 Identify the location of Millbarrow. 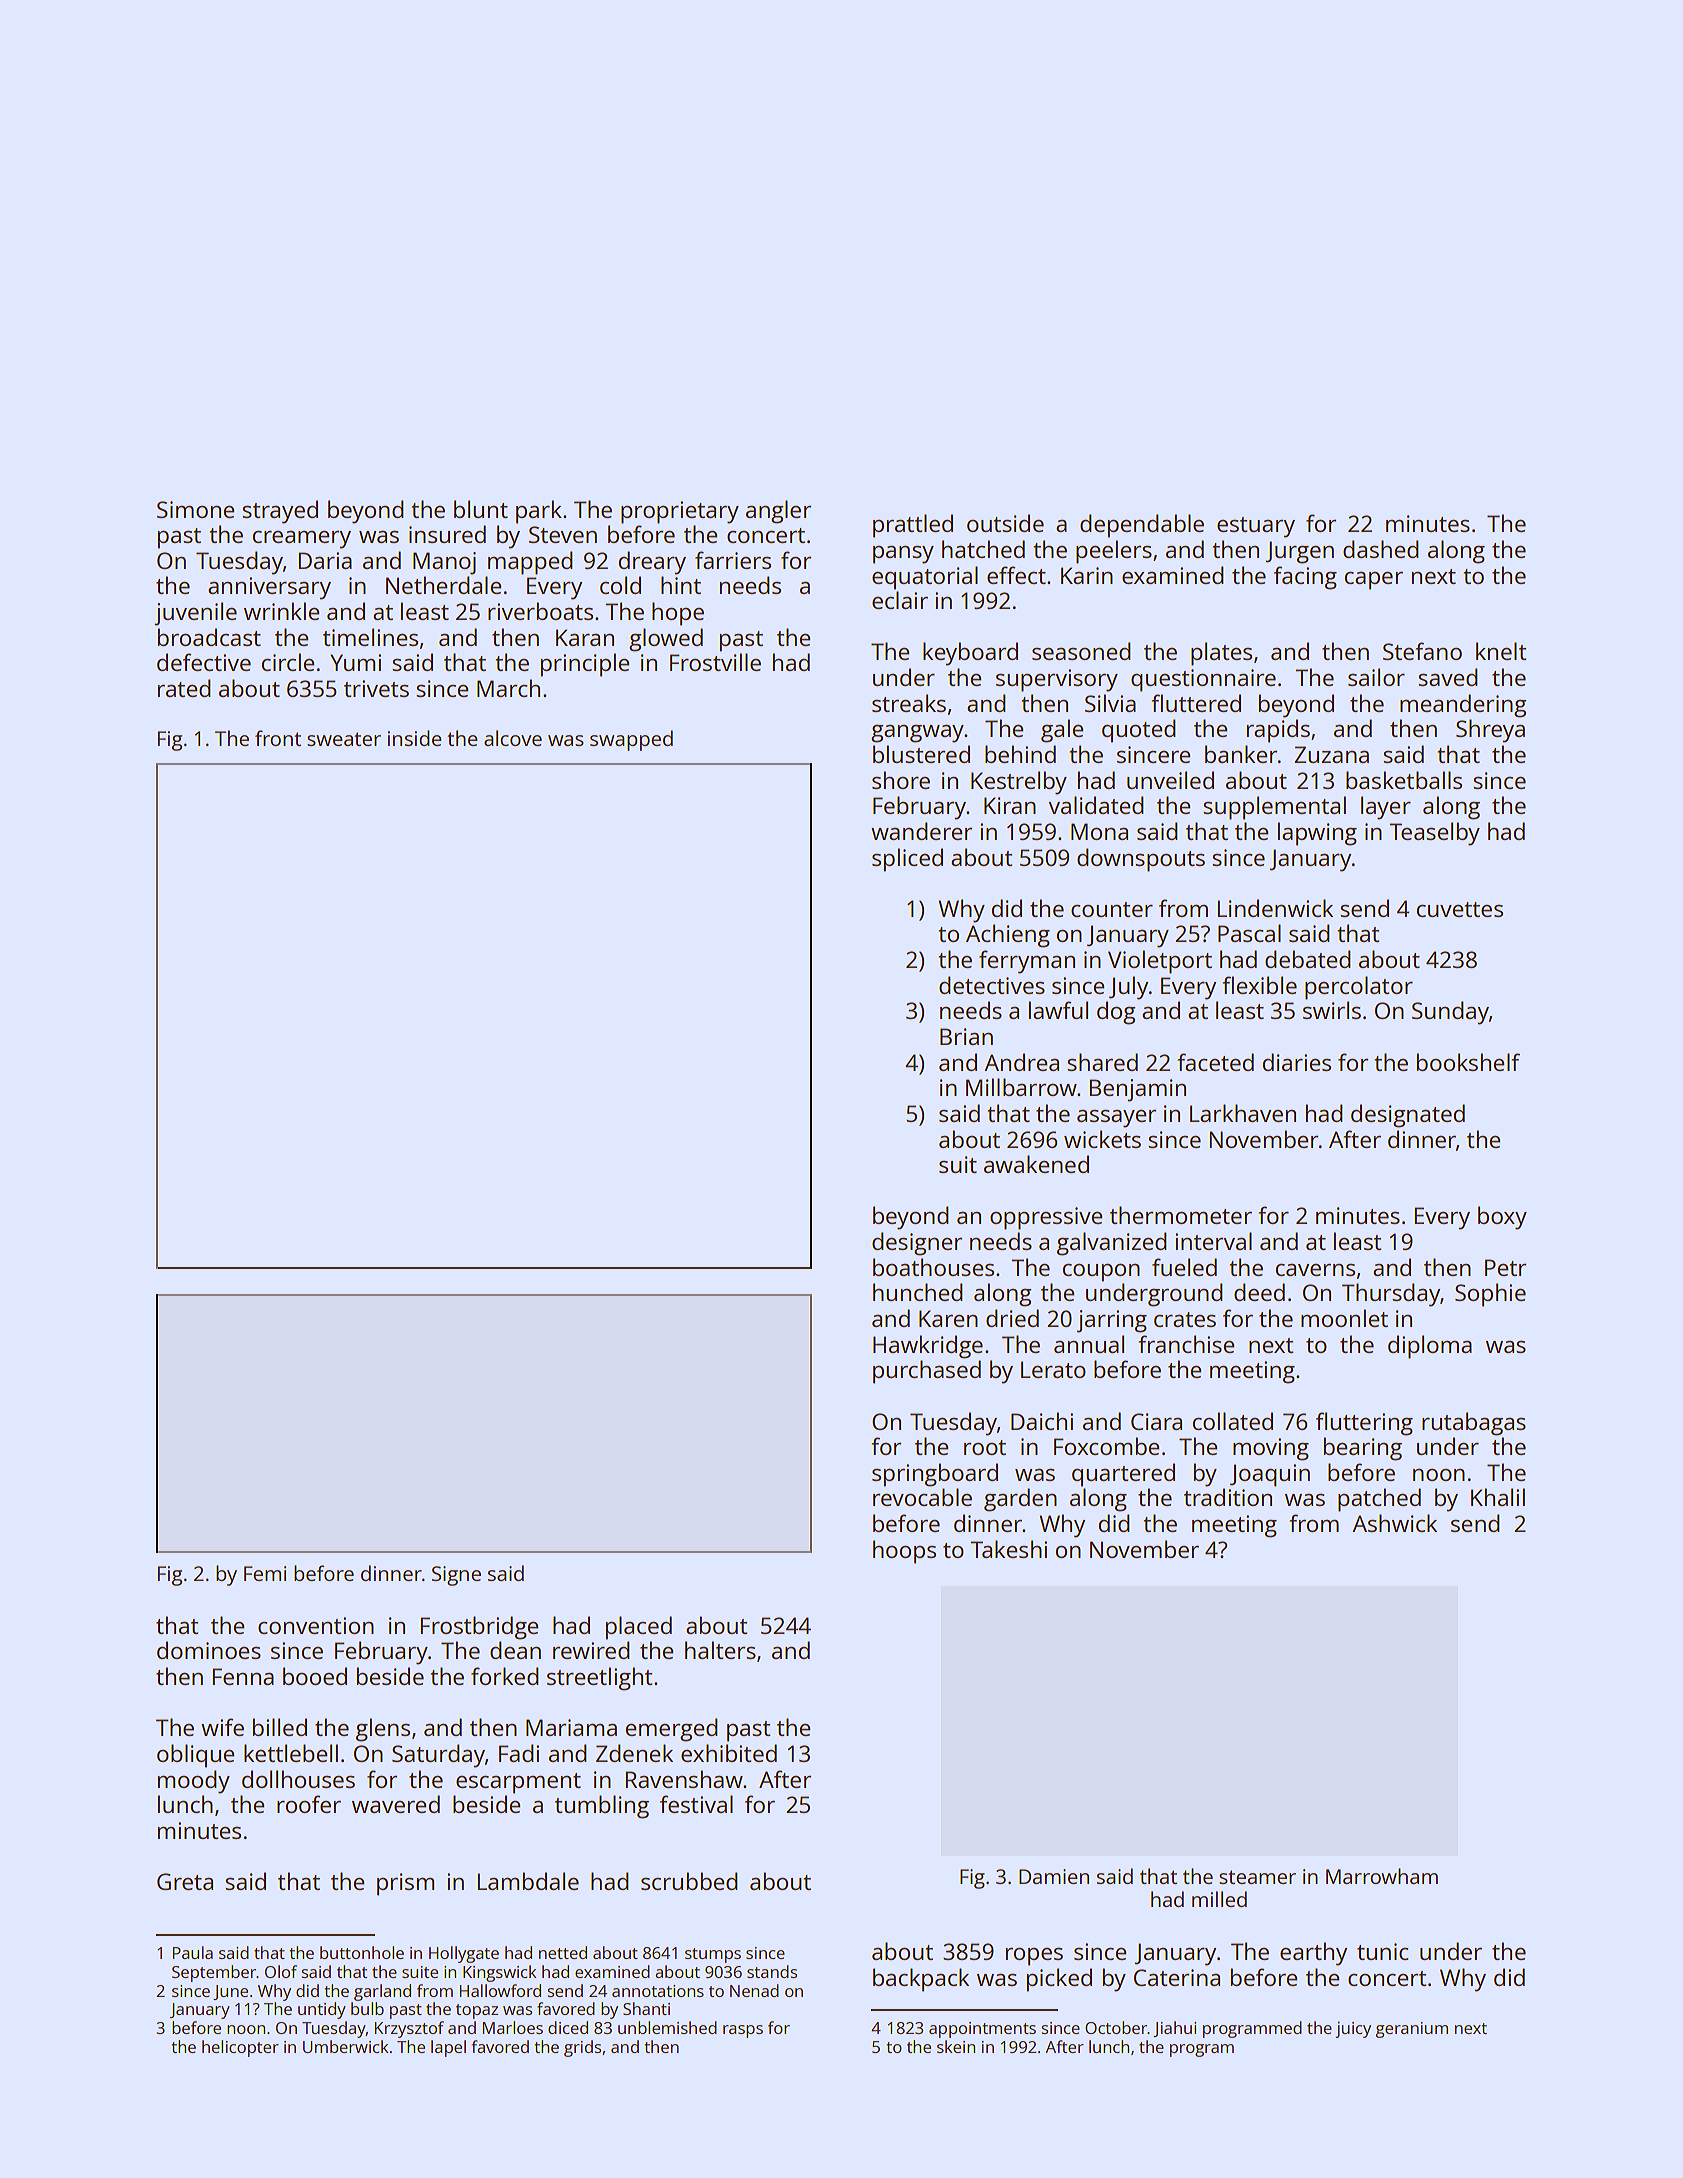
(1021, 1087).
